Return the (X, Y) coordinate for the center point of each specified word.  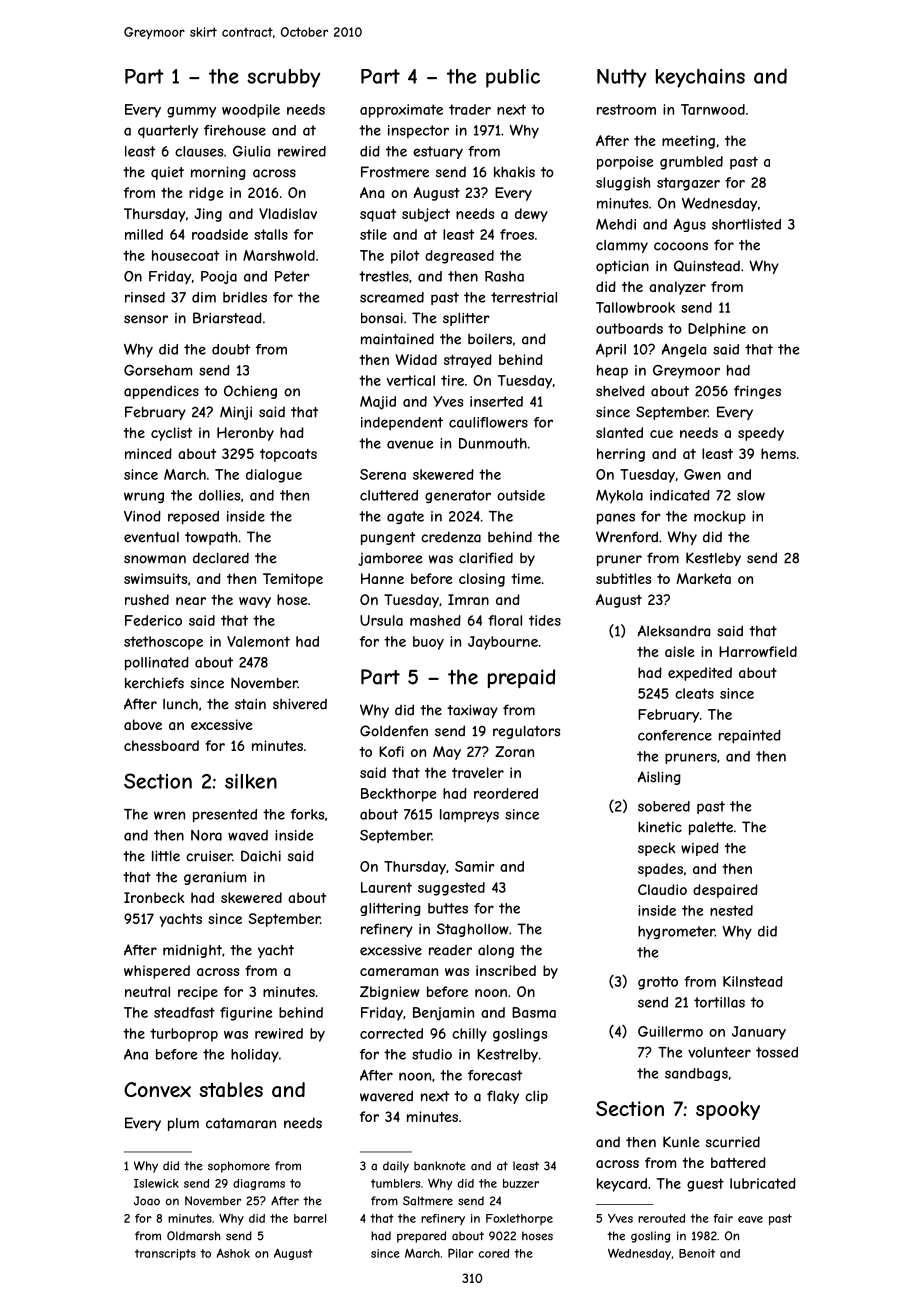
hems (778, 453)
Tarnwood (713, 109)
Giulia (251, 151)
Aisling (659, 778)
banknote (440, 1166)
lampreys (469, 816)
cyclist (171, 434)
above (143, 724)
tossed (777, 1052)
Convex (157, 1089)
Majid (378, 403)
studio (432, 1054)
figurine (246, 1014)
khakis (514, 172)
